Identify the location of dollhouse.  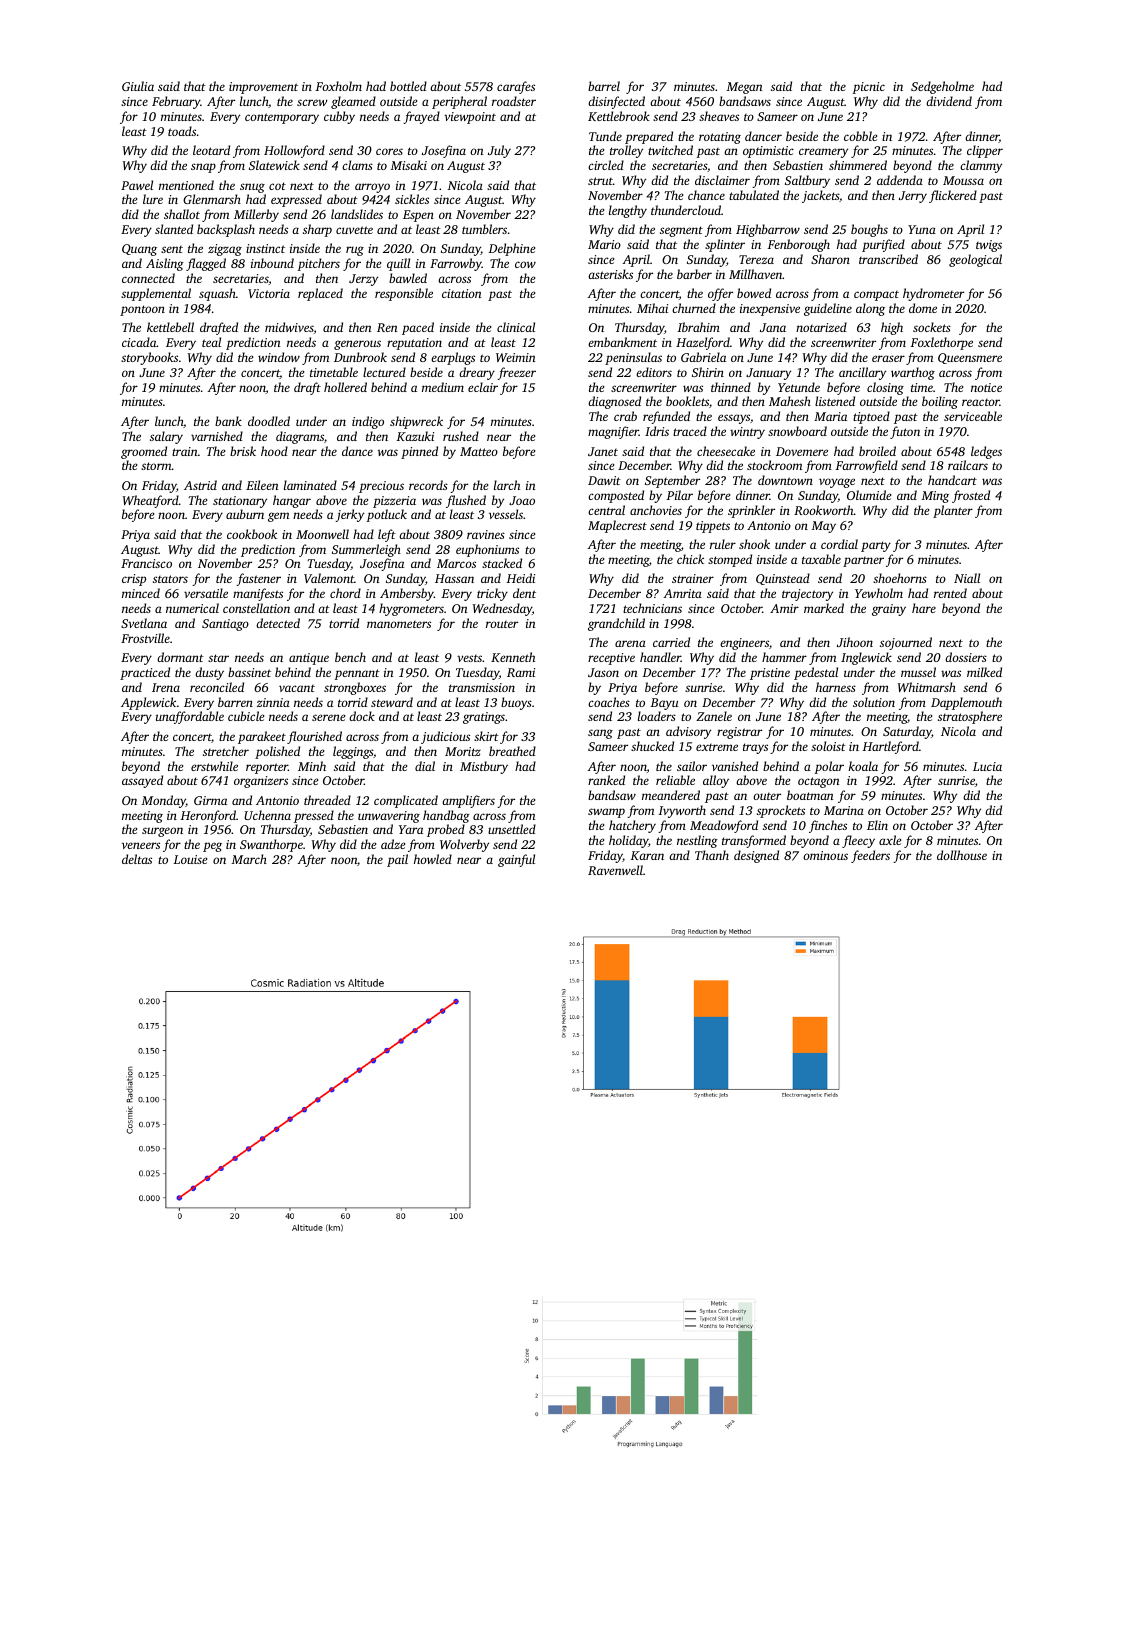
(962, 855).
